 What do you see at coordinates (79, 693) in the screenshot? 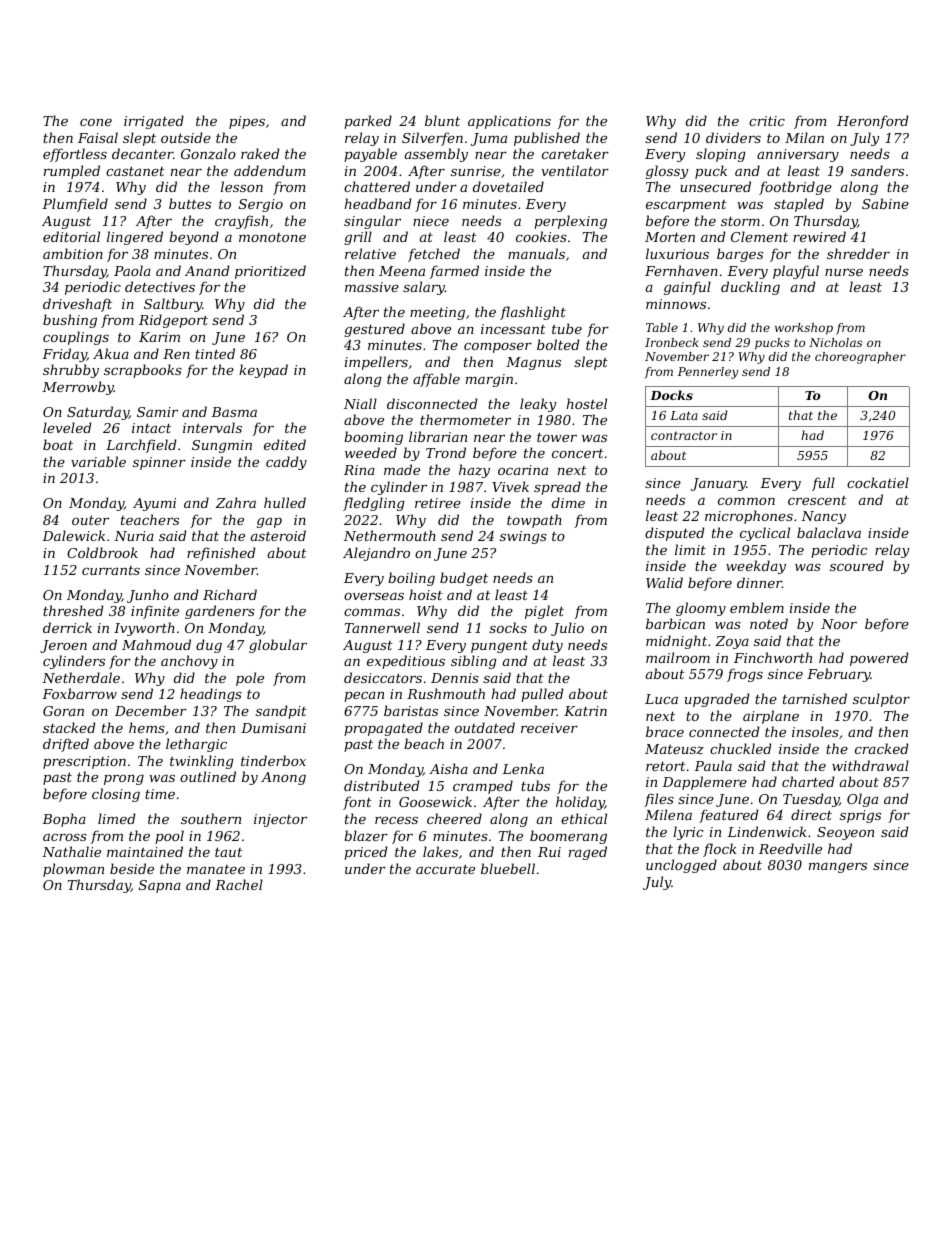
I see `Foxbarrow` at bounding box center [79, 693].
